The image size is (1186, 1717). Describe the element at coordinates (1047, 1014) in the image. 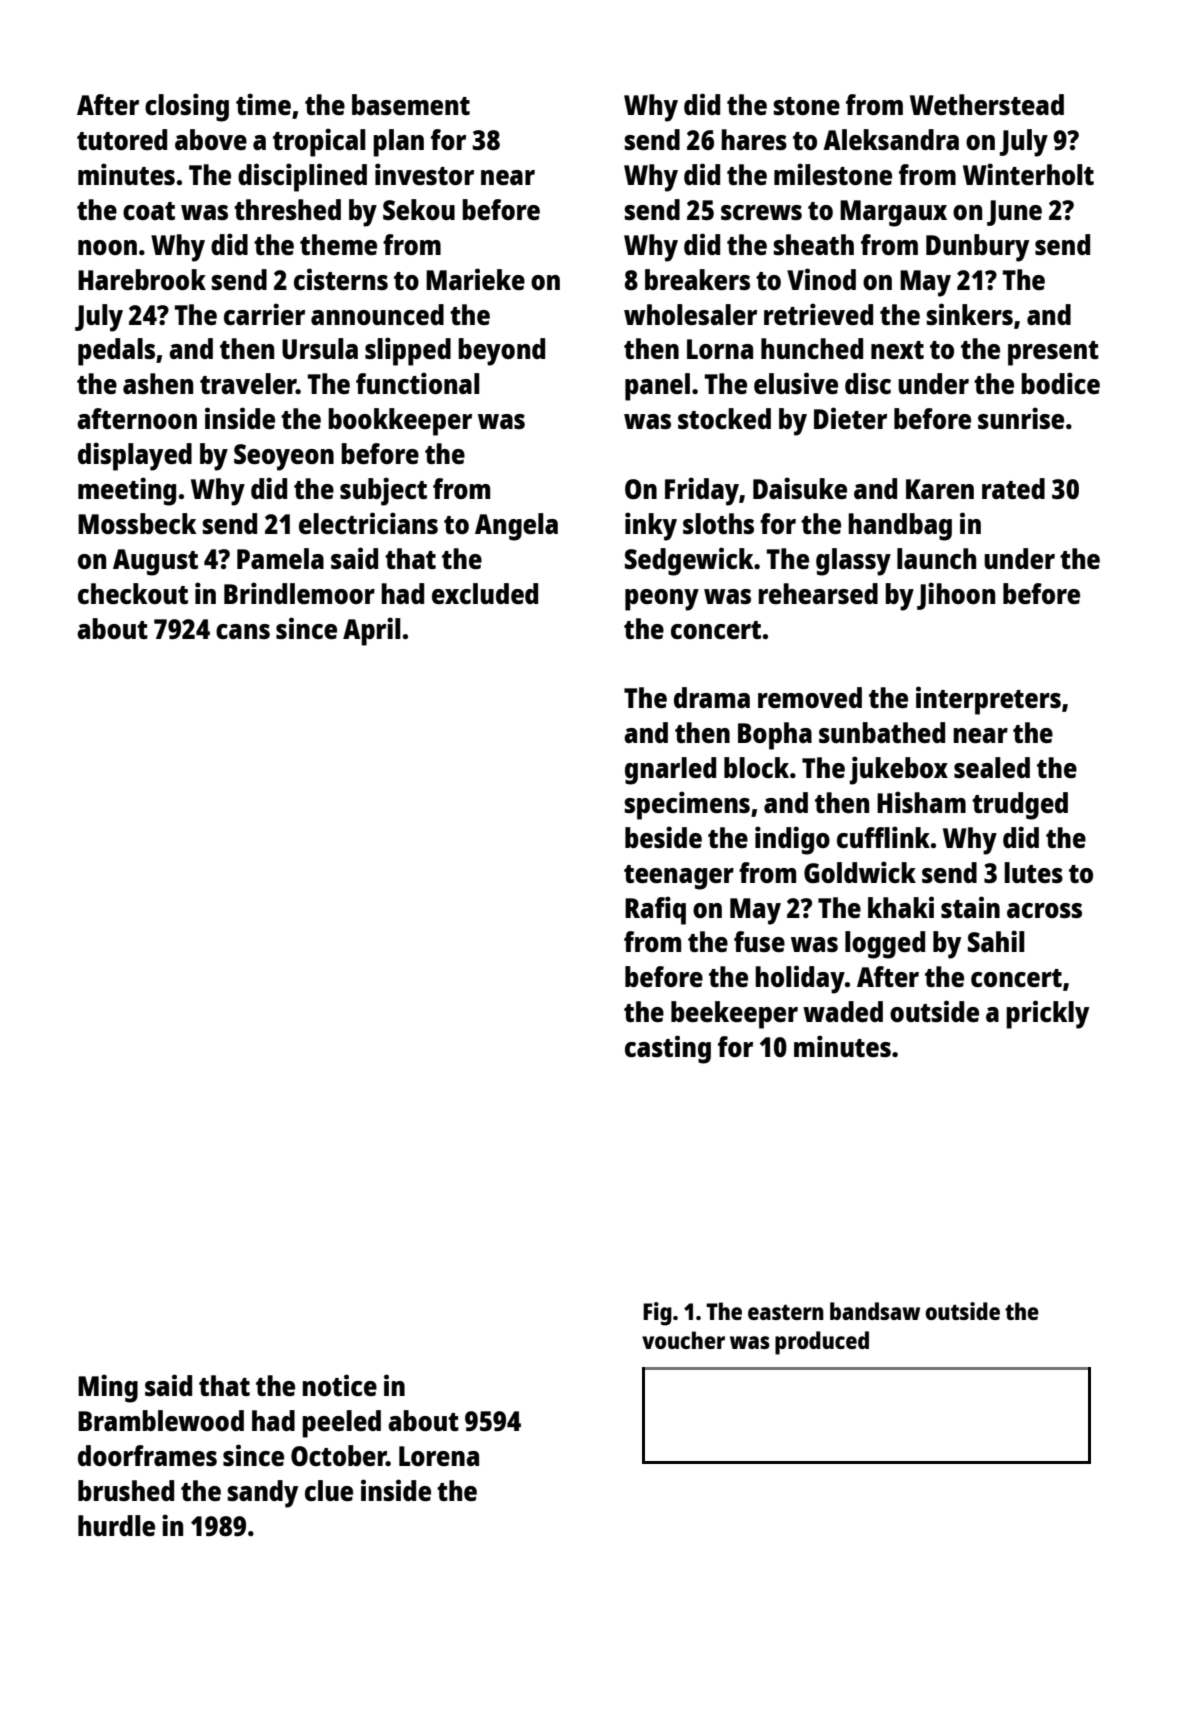

I see `prickly` at that location.
